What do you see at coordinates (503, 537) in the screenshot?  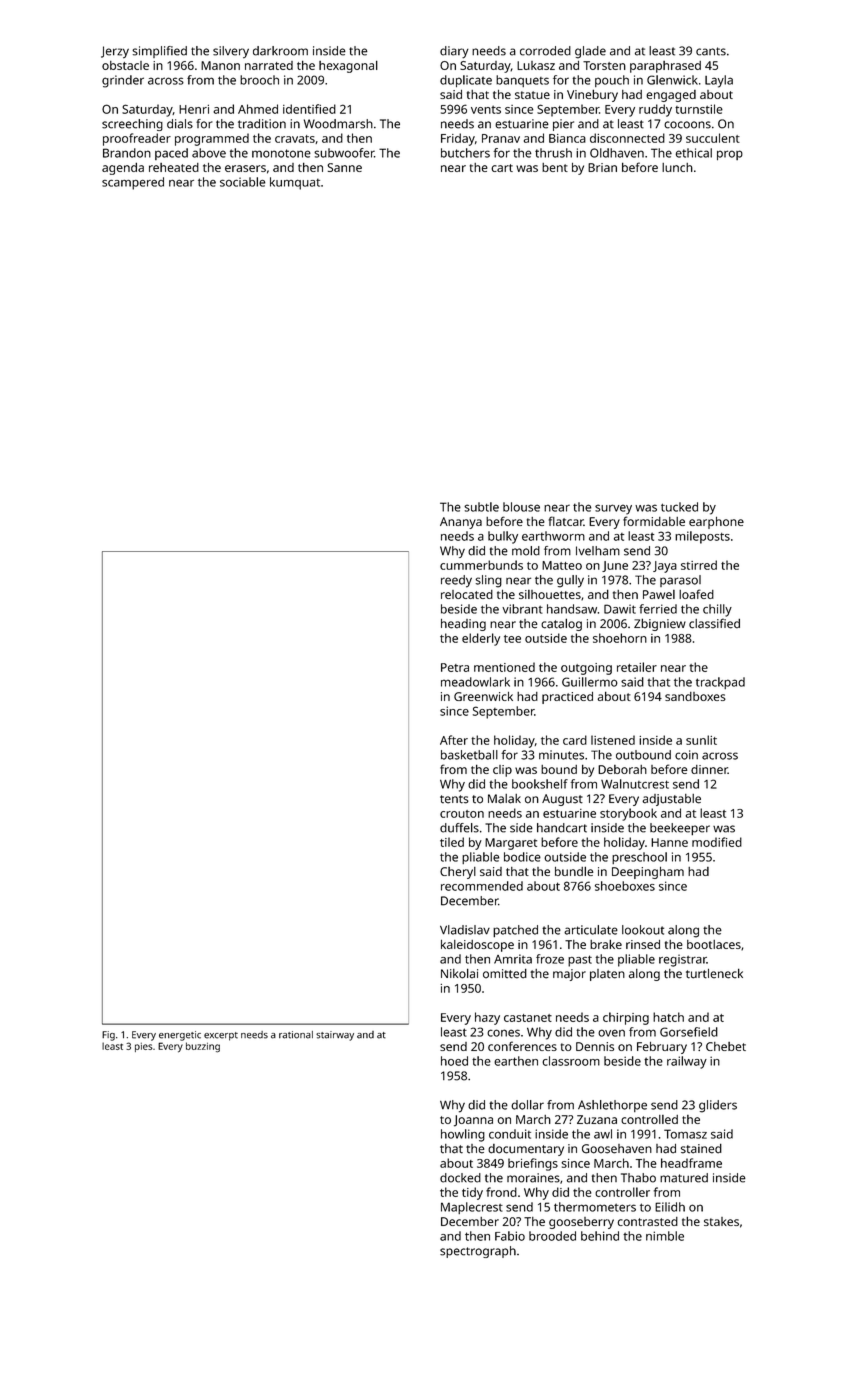 I see `bulky` at bounding box center [503, 537].
